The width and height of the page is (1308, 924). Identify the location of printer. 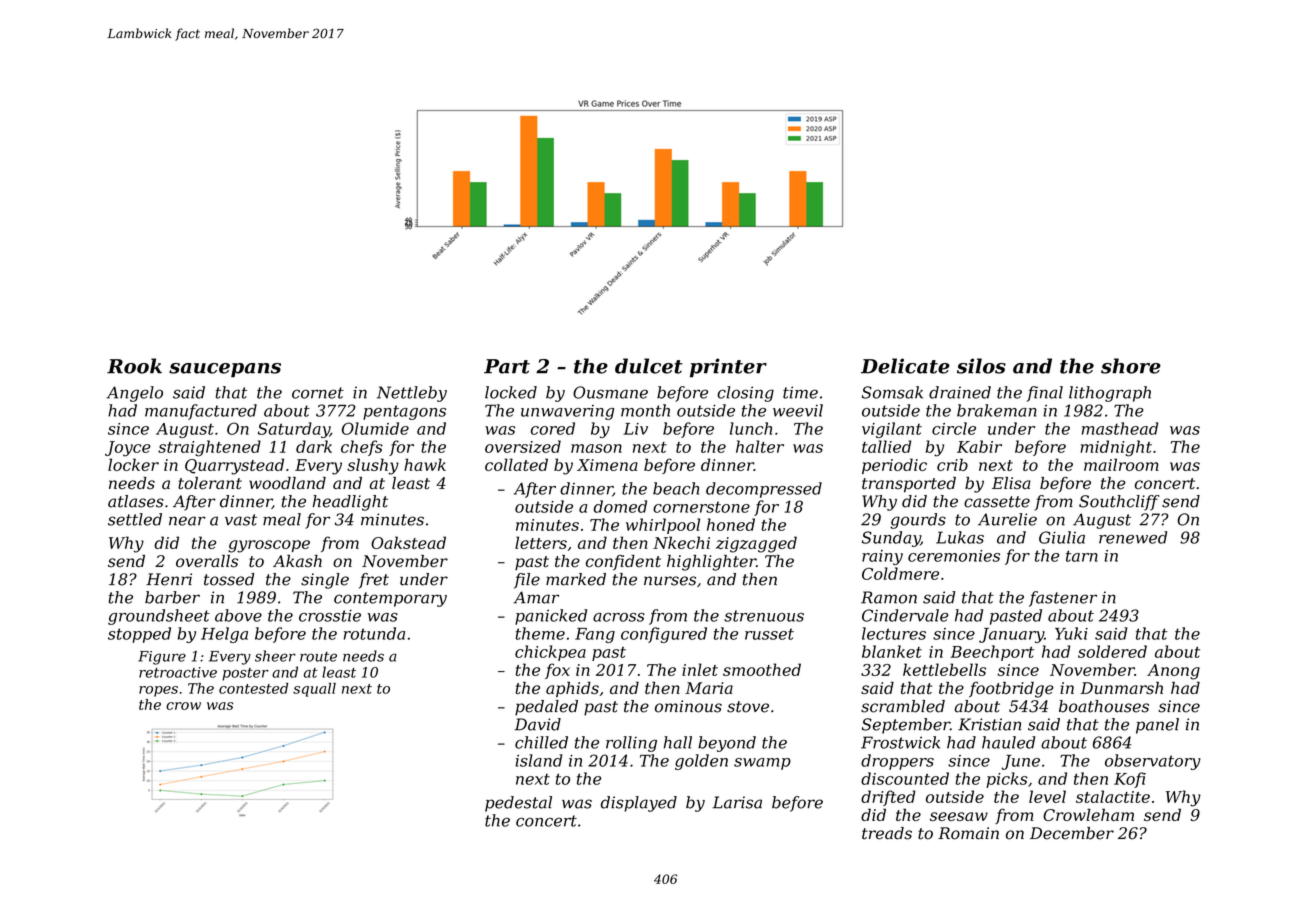
(728, 367).
